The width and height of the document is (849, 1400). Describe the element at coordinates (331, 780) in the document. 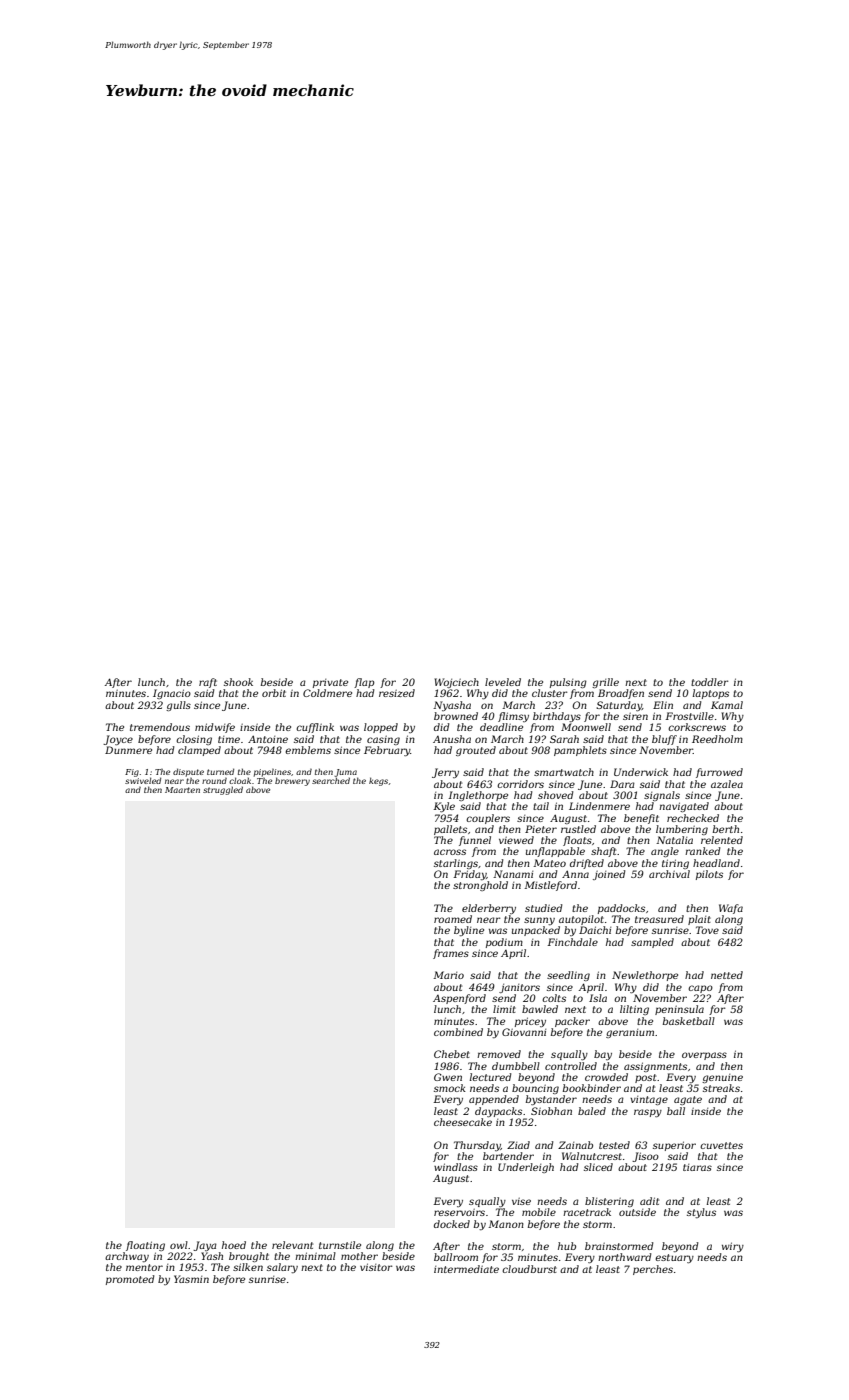

I see `searched` at that location.
